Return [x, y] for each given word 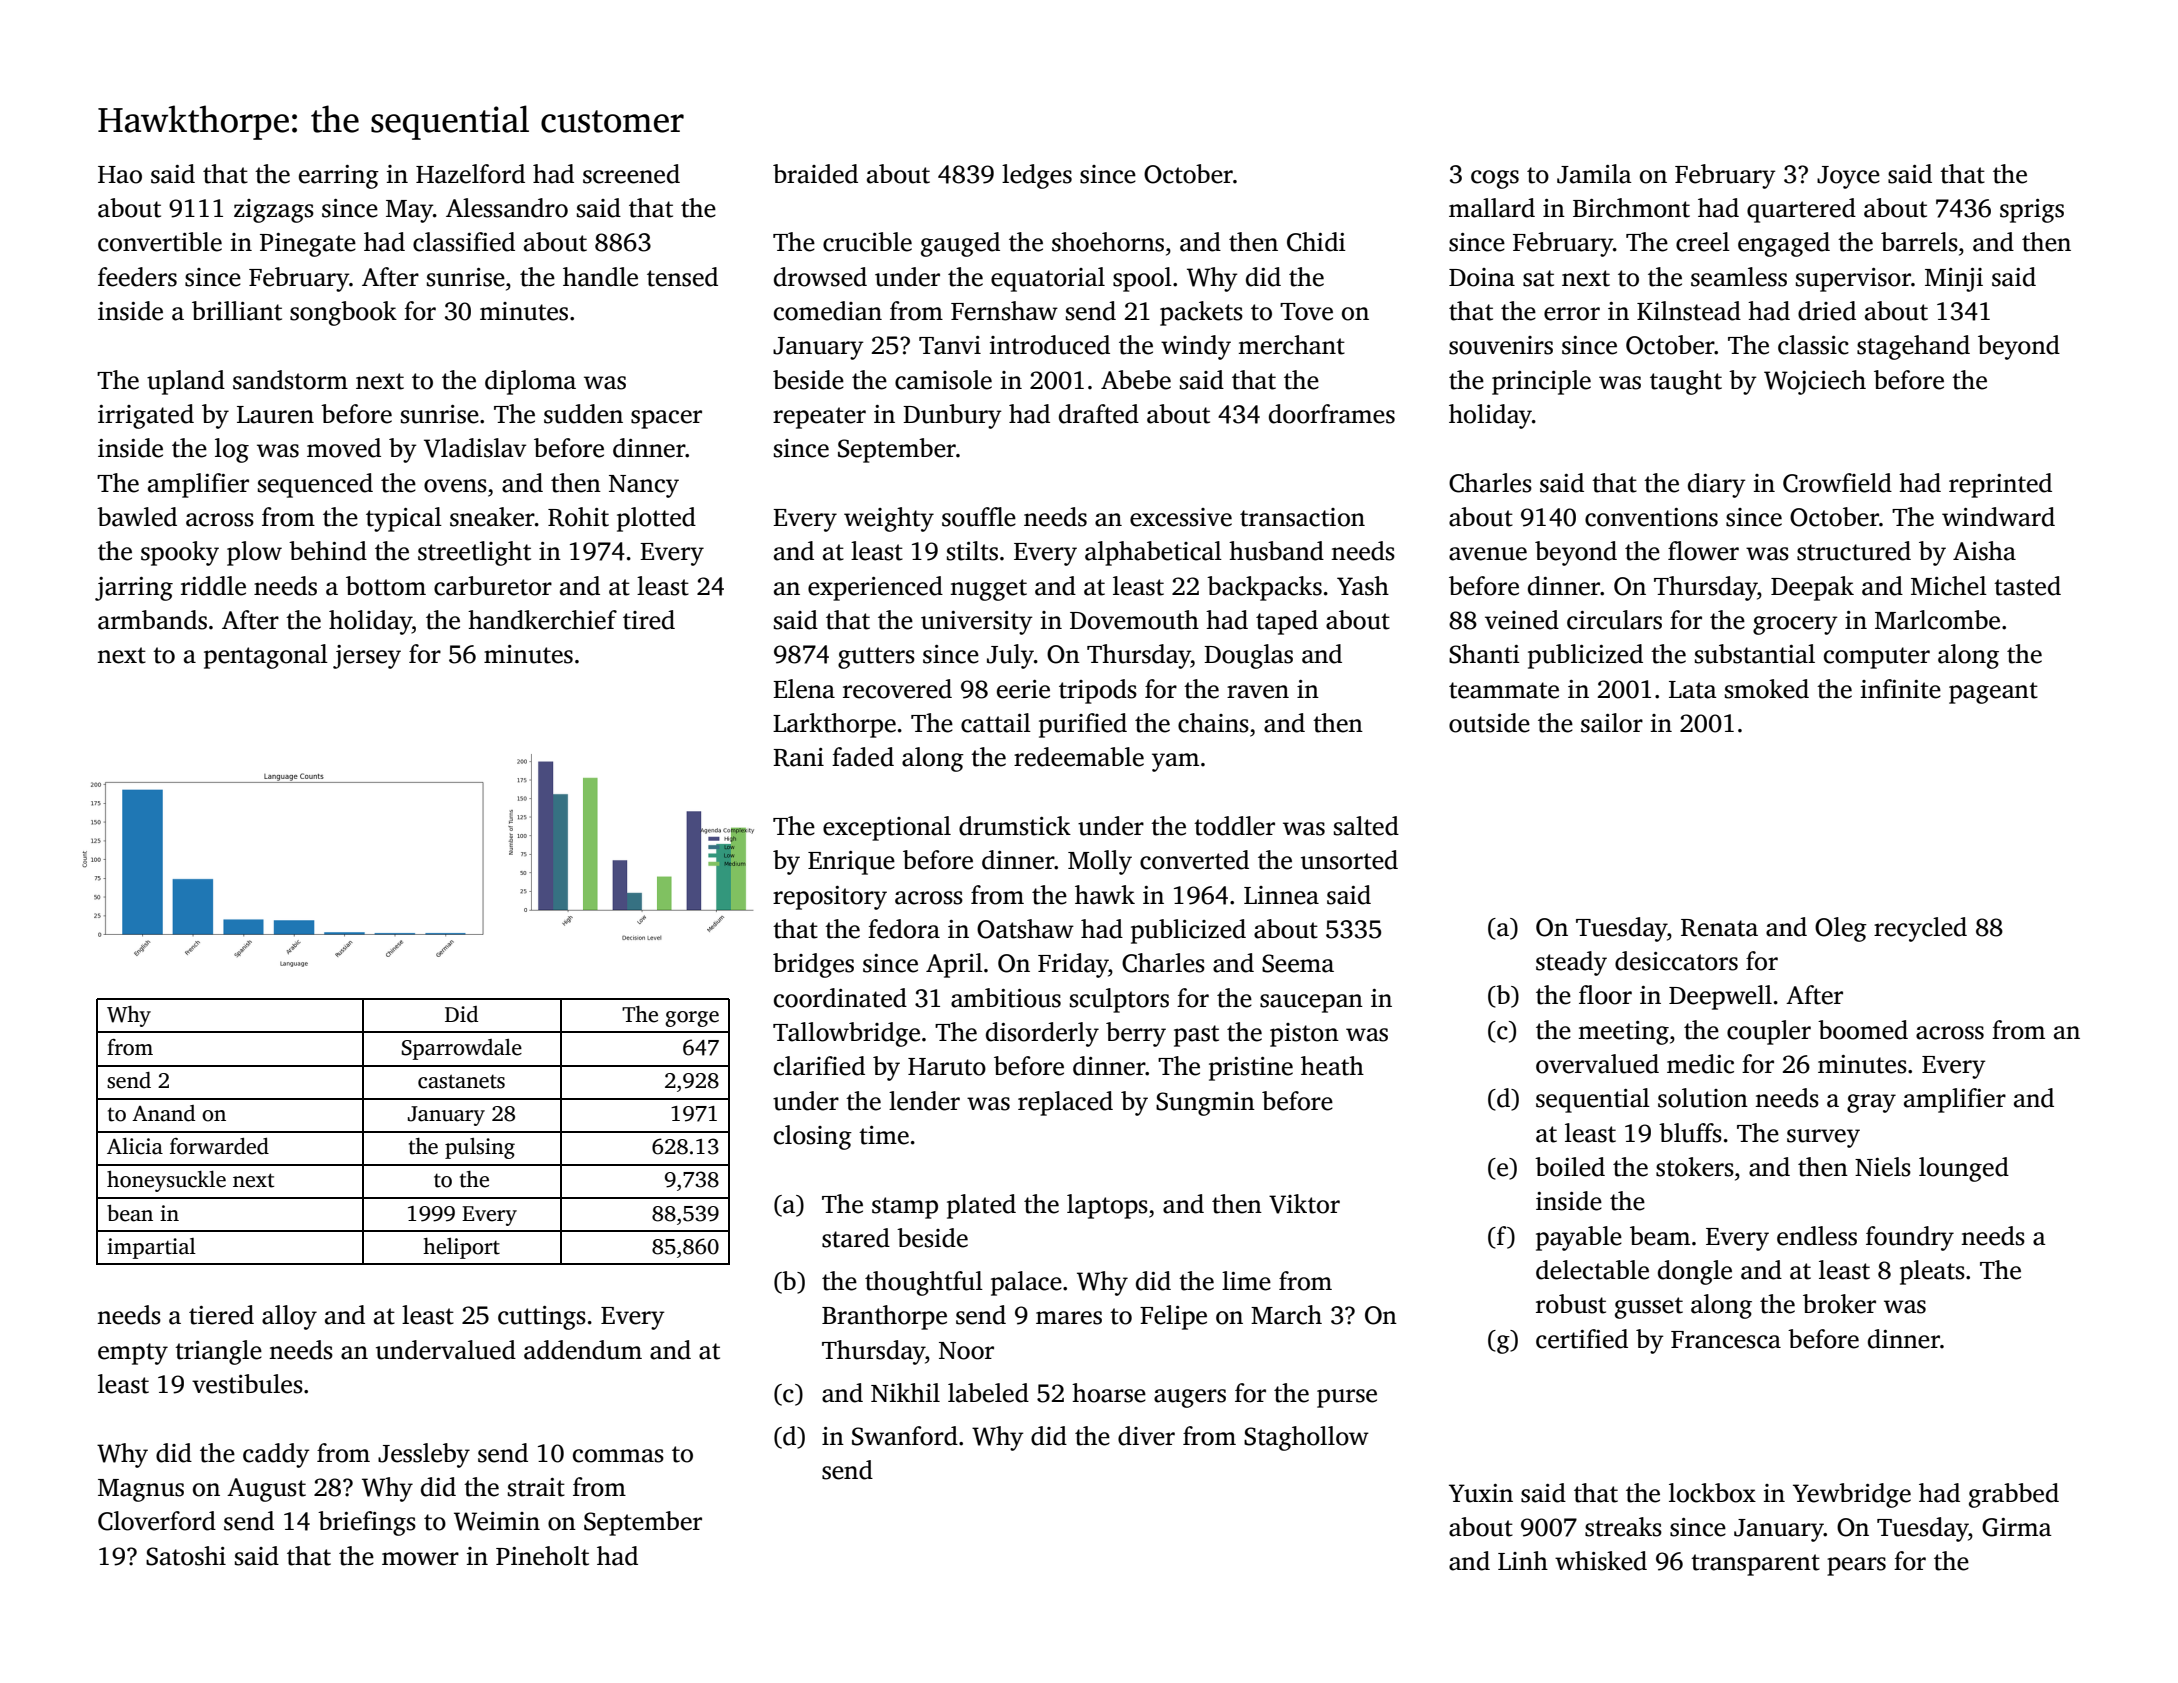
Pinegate [308, 245]
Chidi [1316, 242]
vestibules [247, 1384]
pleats [1932, 1272]
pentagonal [266, 656]
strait [536, 1487]
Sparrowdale [462, 1049]
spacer [666, 419]
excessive [1181, 517]
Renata [1719, 928]
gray [1871, 1103]
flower [1703, 551]
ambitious [1006, 998]
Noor [966, 1351]
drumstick [1015, 826]
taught [1686, 382]
